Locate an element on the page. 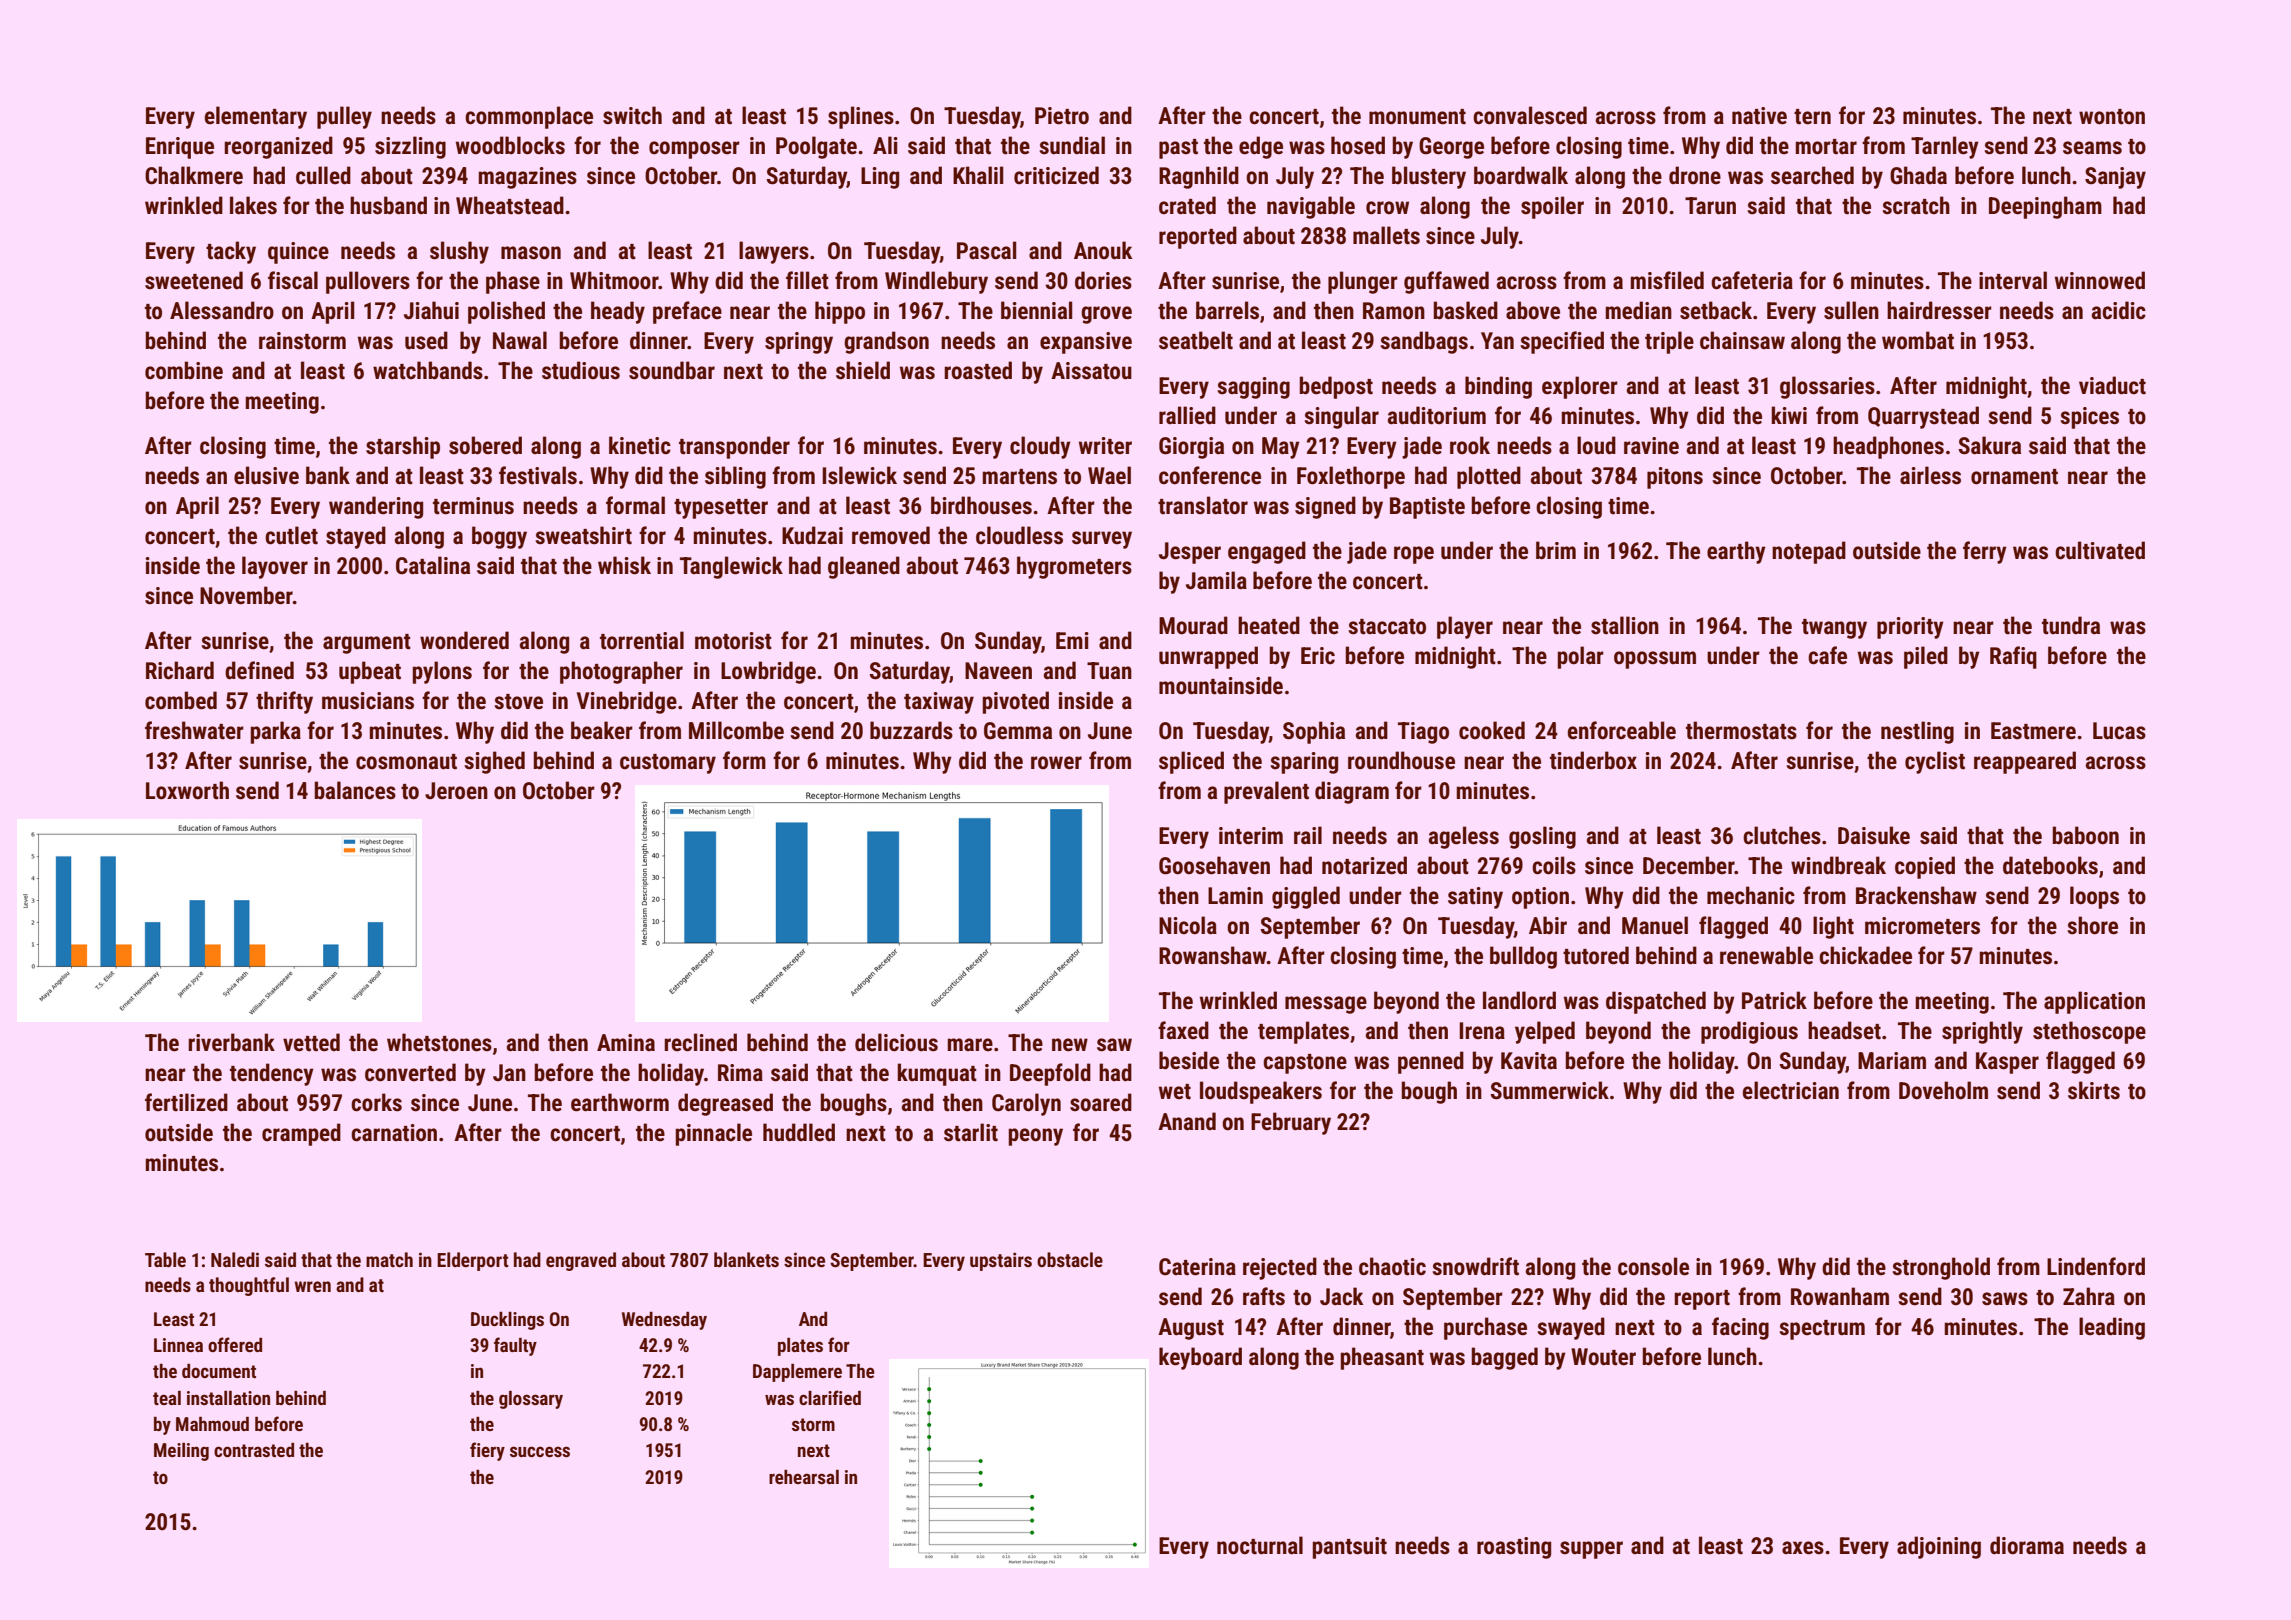 This image has width=2291, height=1620. vetted is located at coordinates (311, 1042).
